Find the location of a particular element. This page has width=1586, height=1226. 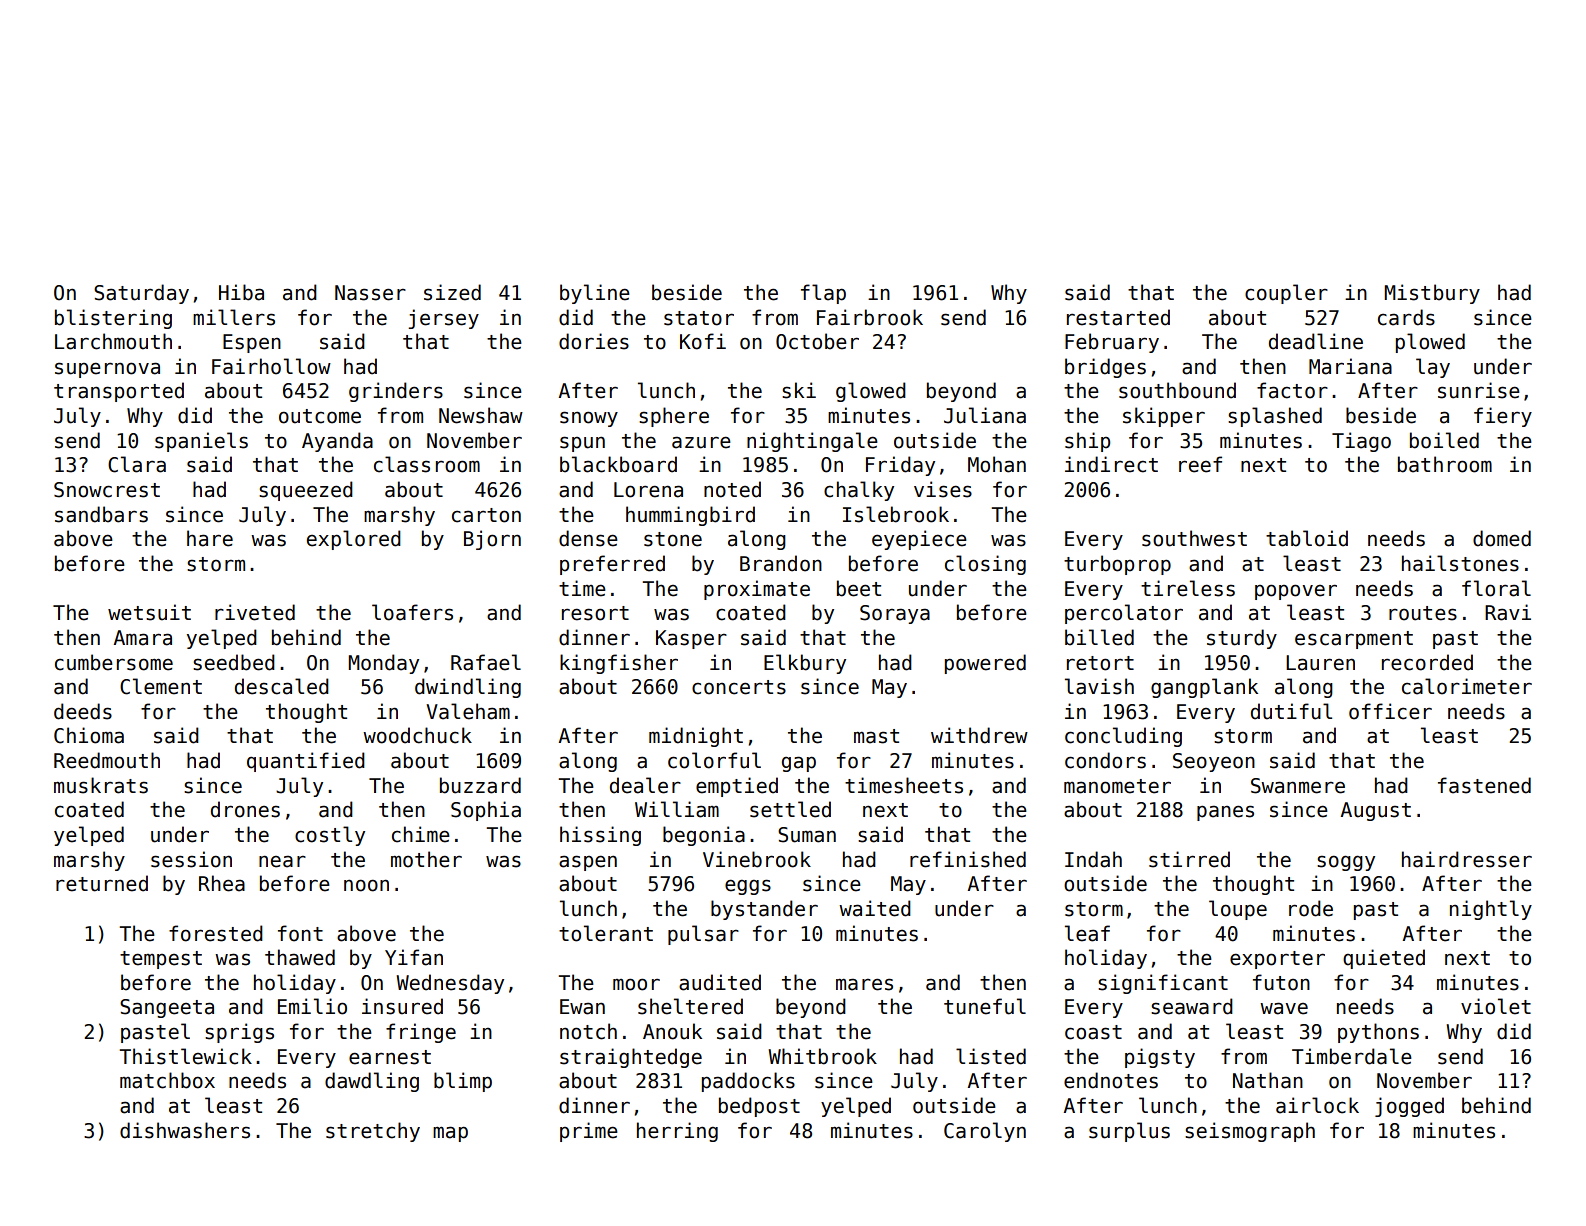

sphere is located at coordinates (674, 417).
